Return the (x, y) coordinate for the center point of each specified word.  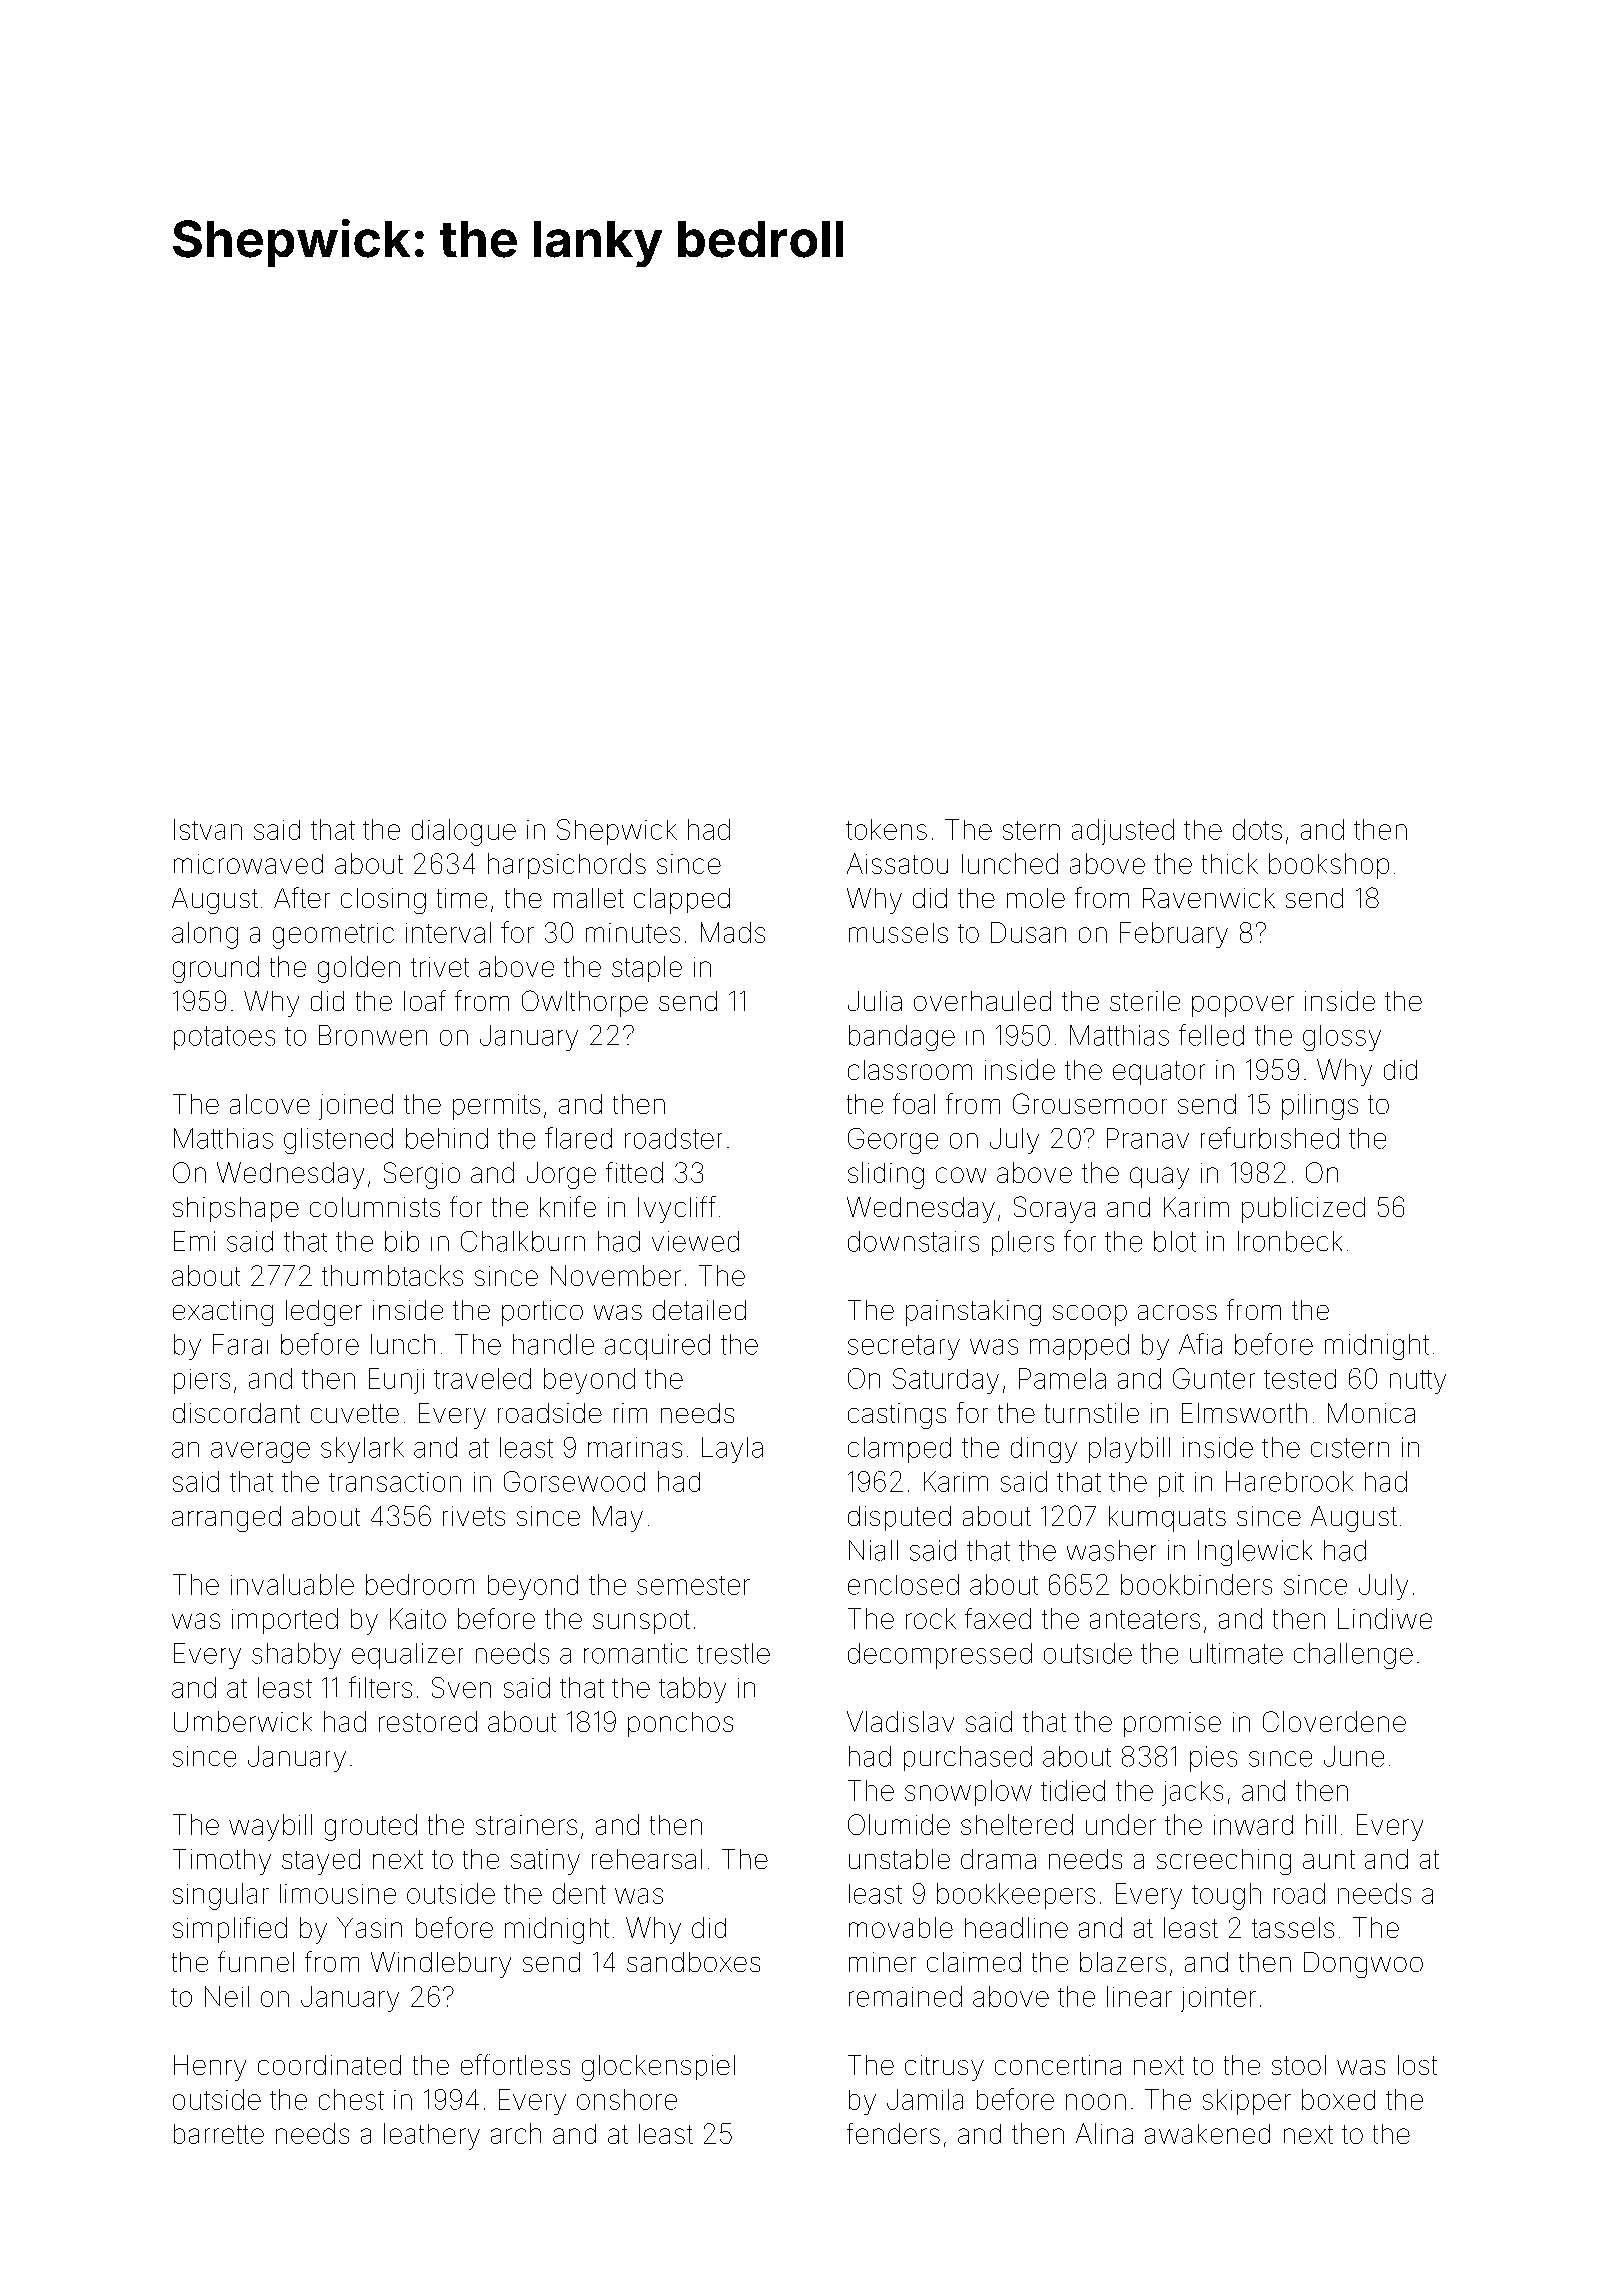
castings (897, 1416)
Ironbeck (1290, 1241)
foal (914, 1103)
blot (1175, 1241)
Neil (227, 1996)
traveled (482, 1378)
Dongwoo (1363, 1965)
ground (216, 969)
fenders (893, 2133)
